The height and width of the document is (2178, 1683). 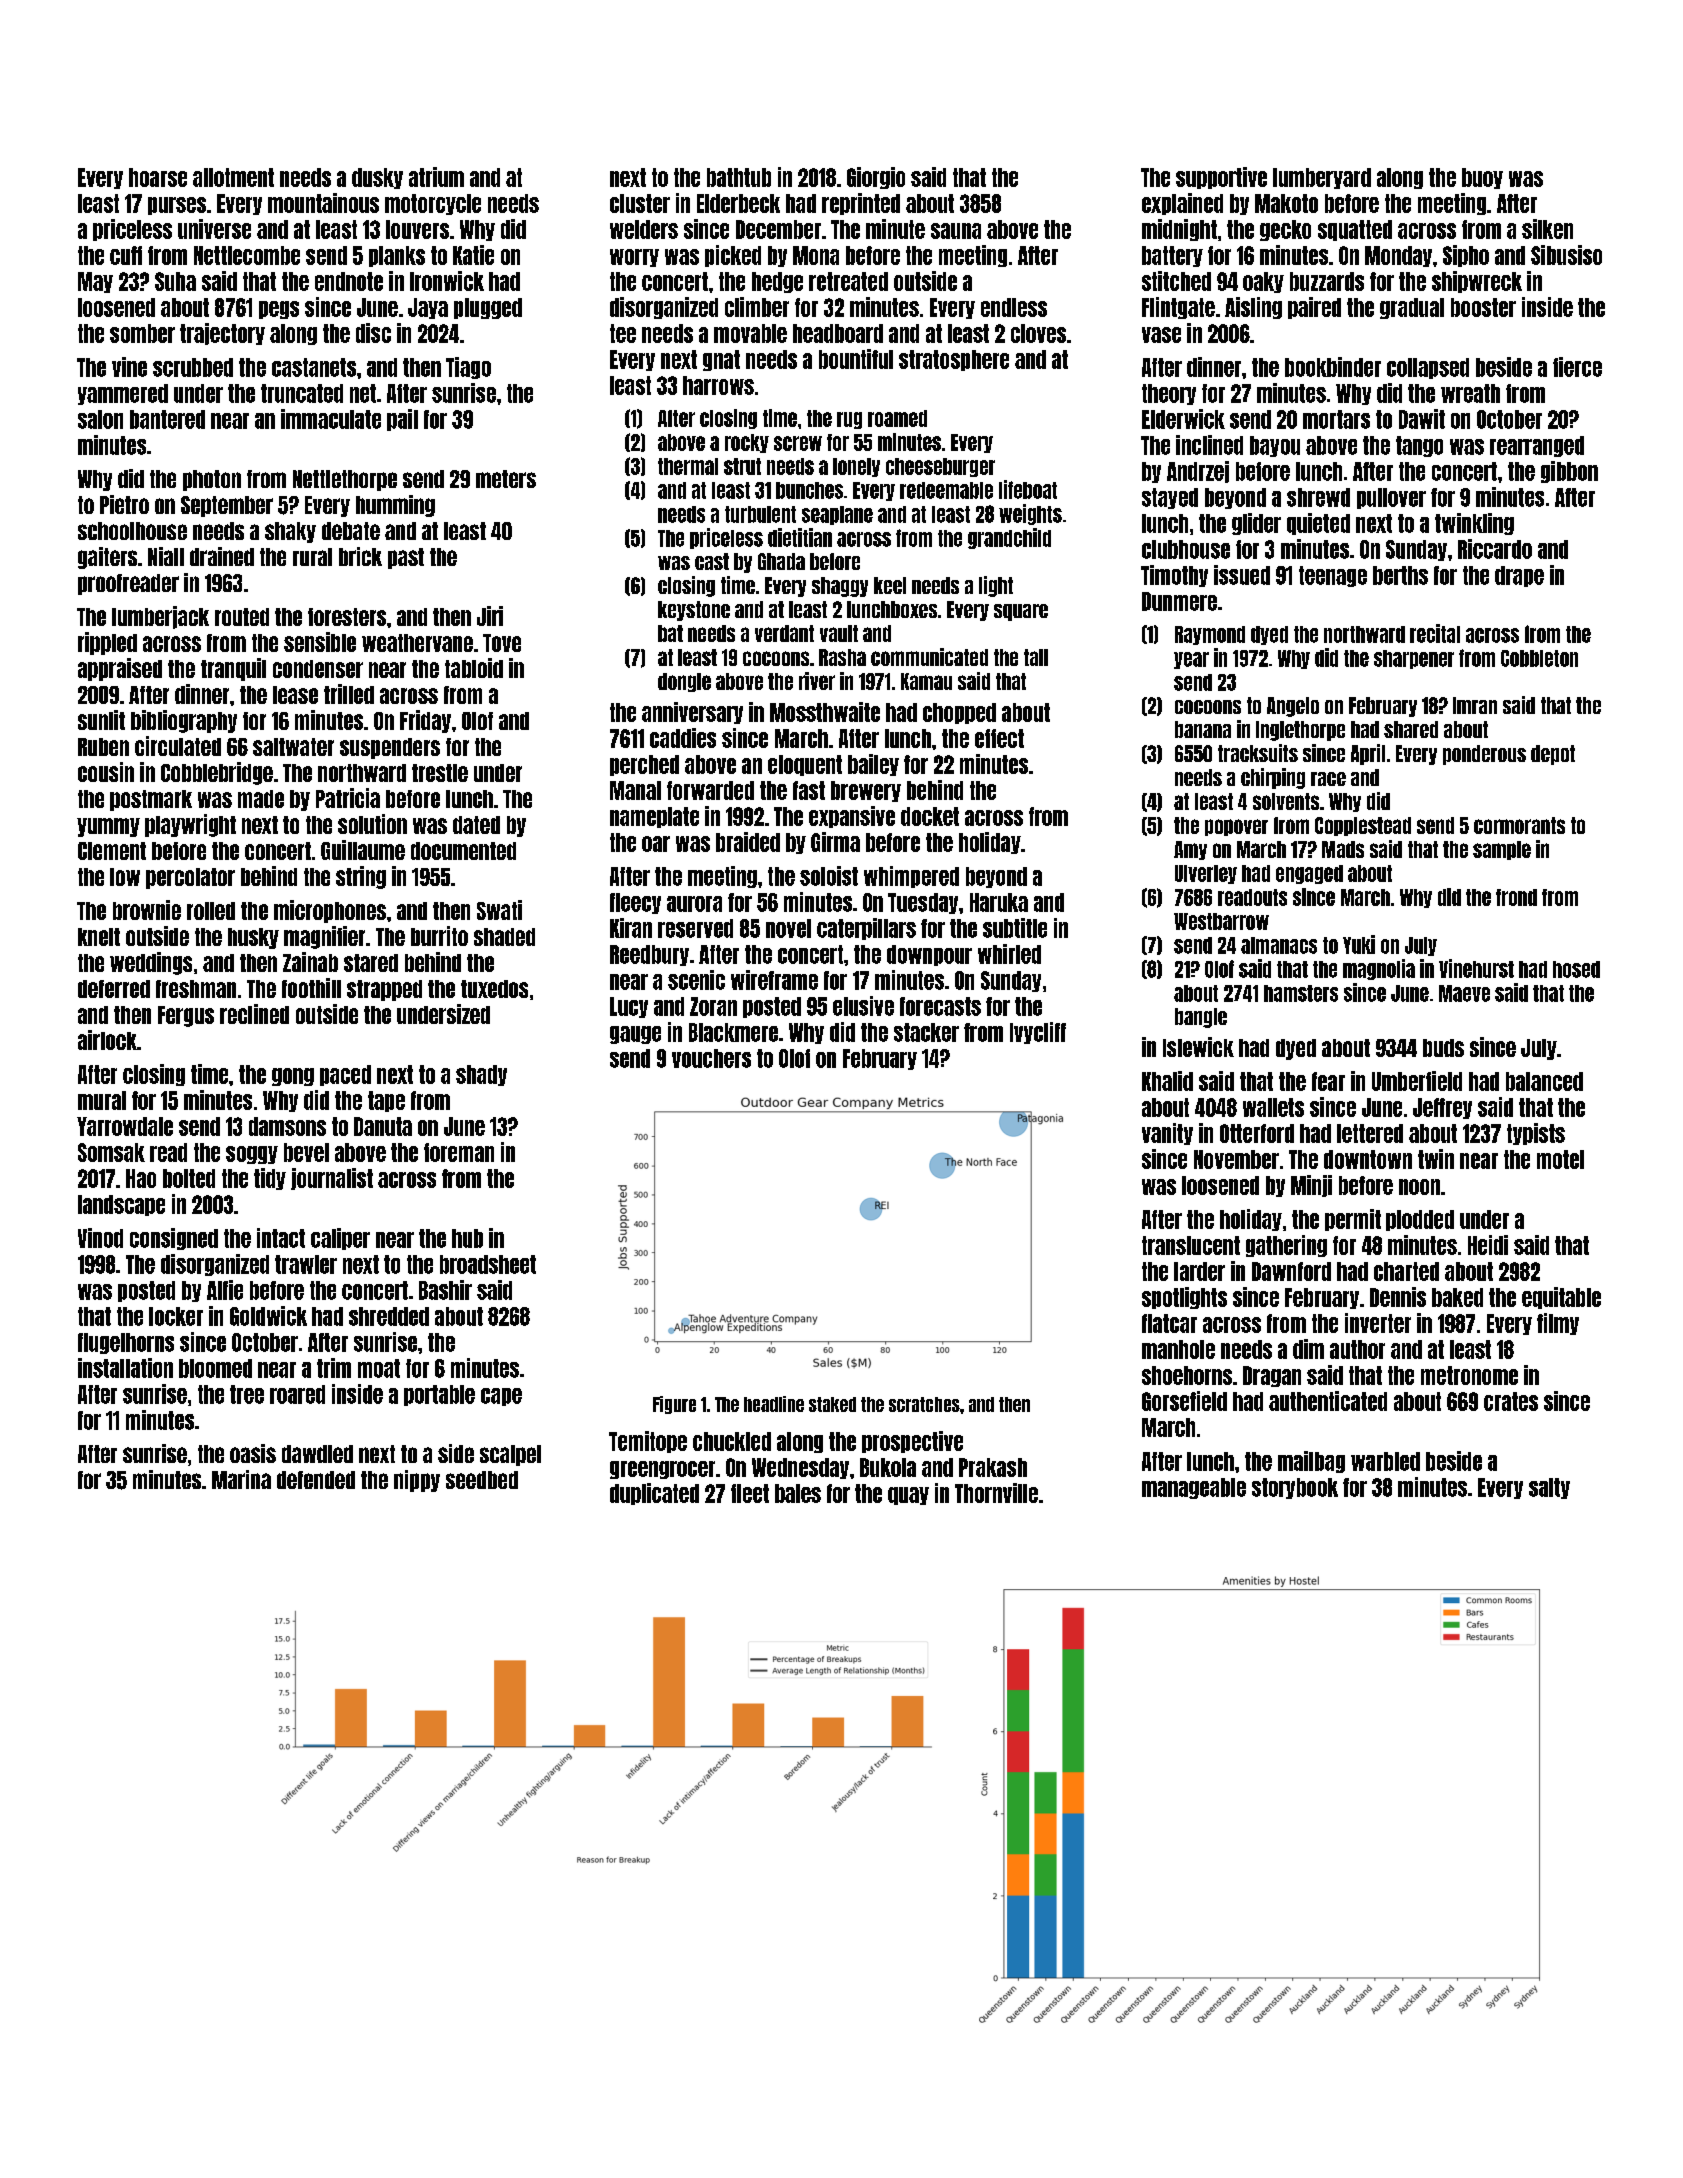 What do you see at coordinates (1295, 1488) in the document?
I see `storybook` at bounding box center [1295, 1488].
